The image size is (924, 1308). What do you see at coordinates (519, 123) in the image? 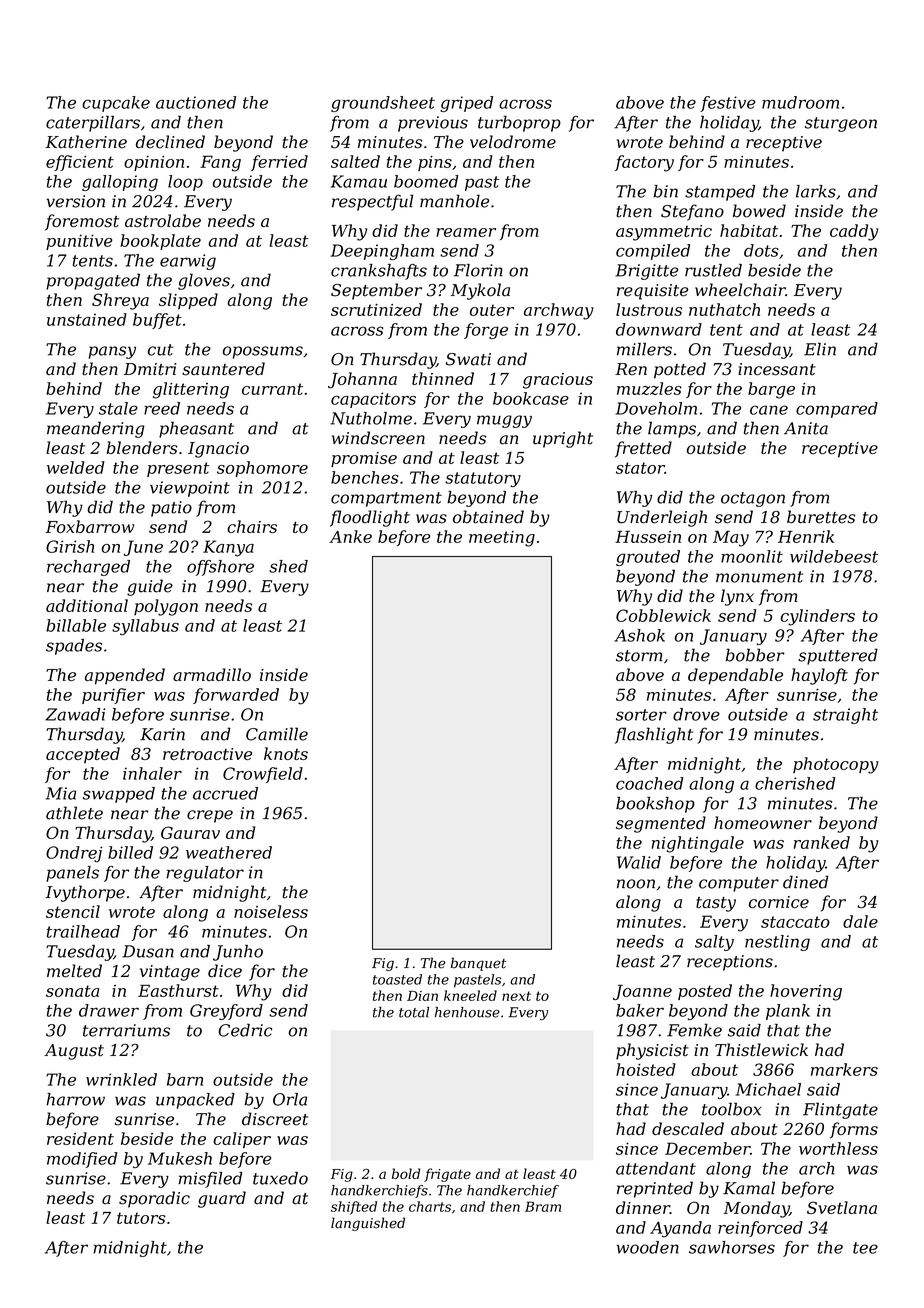
I see `turboprop` at bounding box center [519, 123].
